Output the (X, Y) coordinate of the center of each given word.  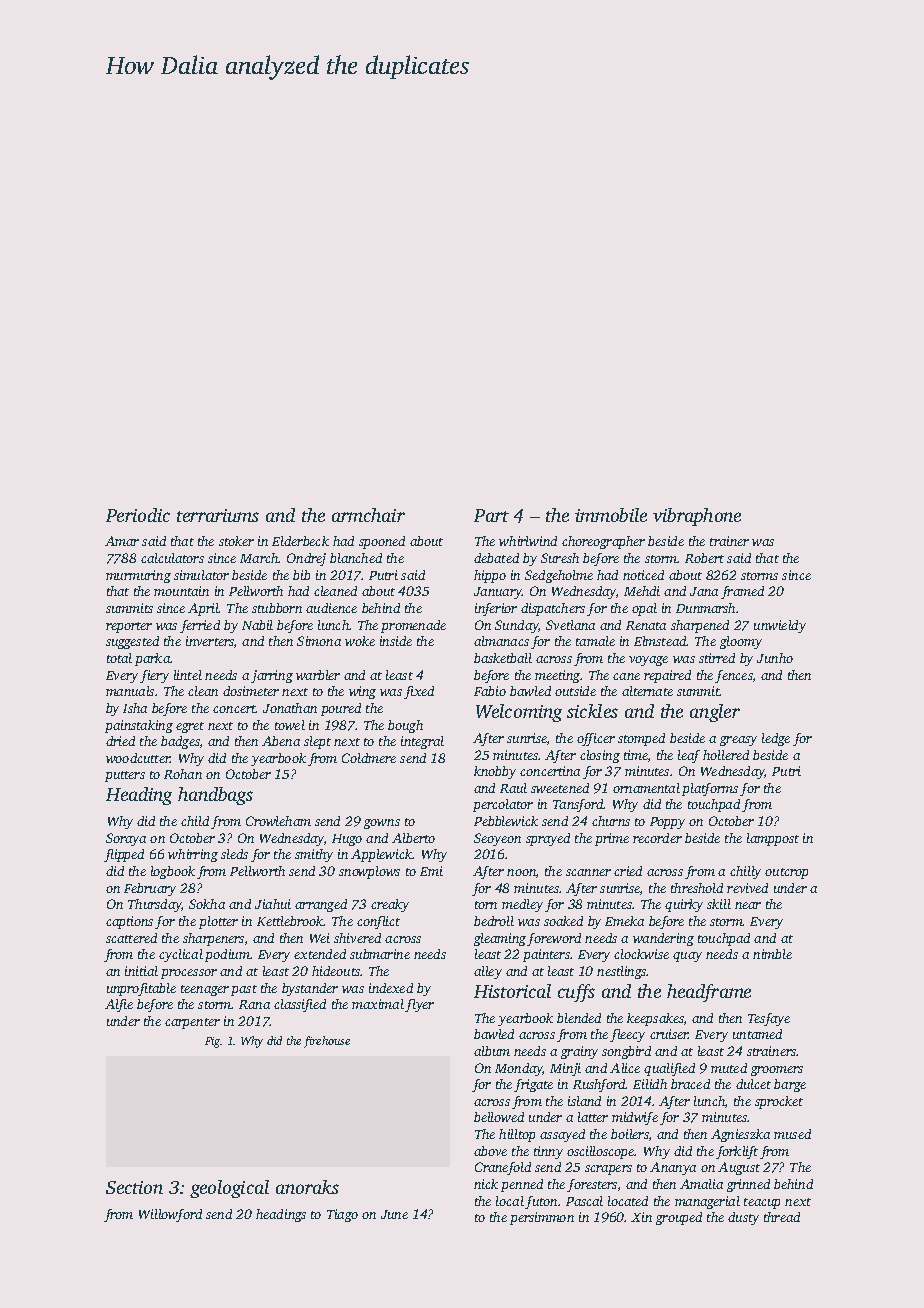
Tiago (342, 1215)
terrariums (218, 515)
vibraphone (697, 517)
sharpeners (213, 939)
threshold (697, 888)
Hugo (347, 840)
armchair (368, 515)
